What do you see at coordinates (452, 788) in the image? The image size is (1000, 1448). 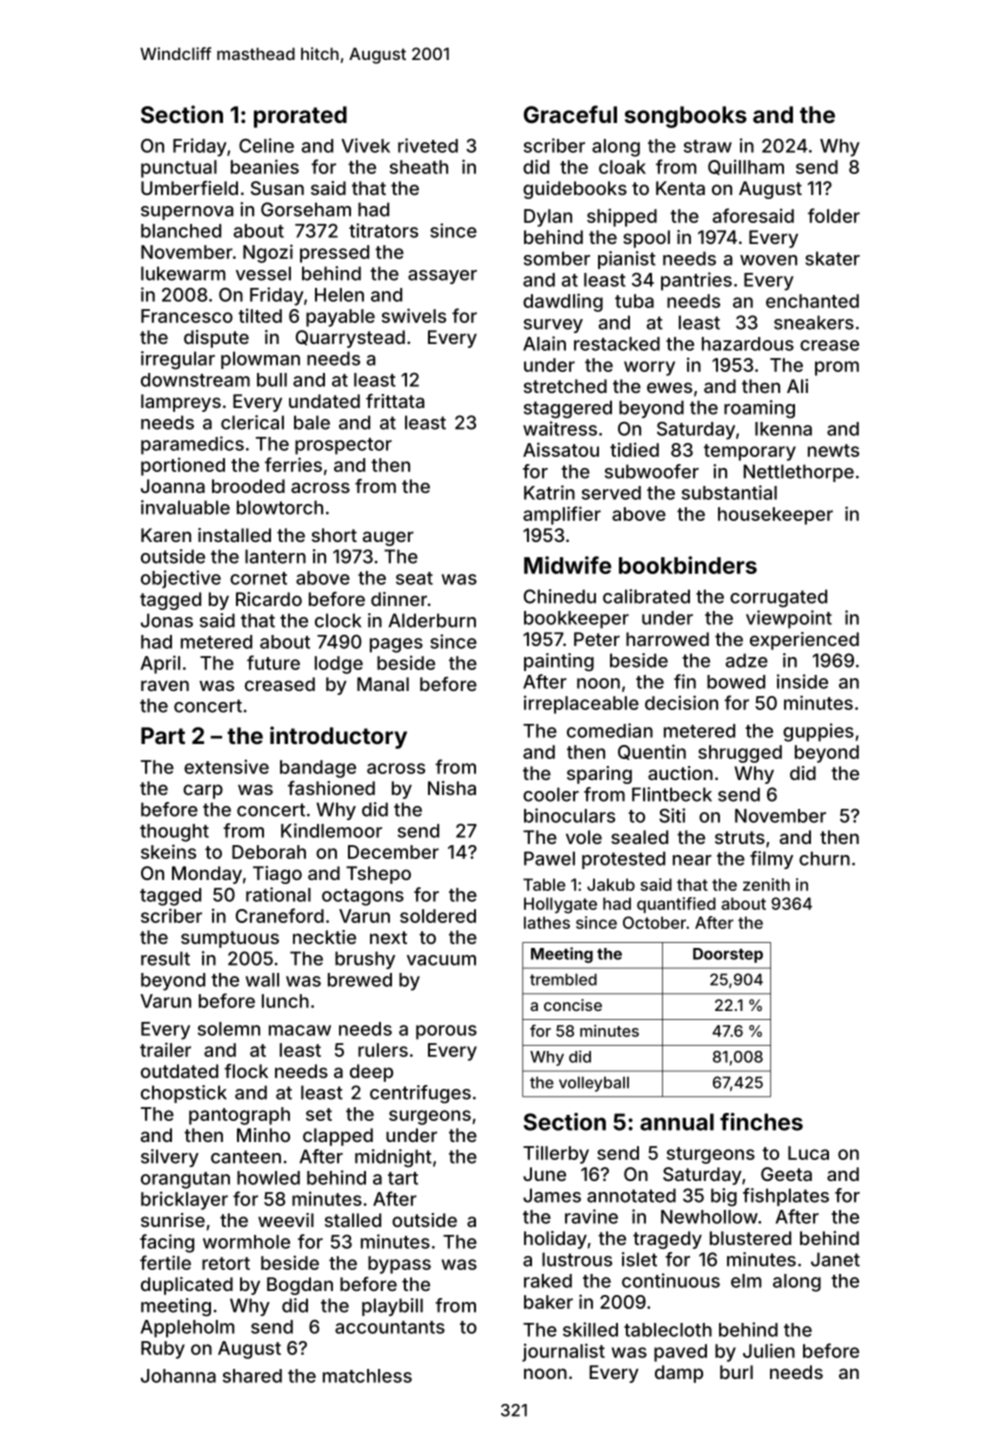 I see `Nisha` at bounding box center [452, 788].
